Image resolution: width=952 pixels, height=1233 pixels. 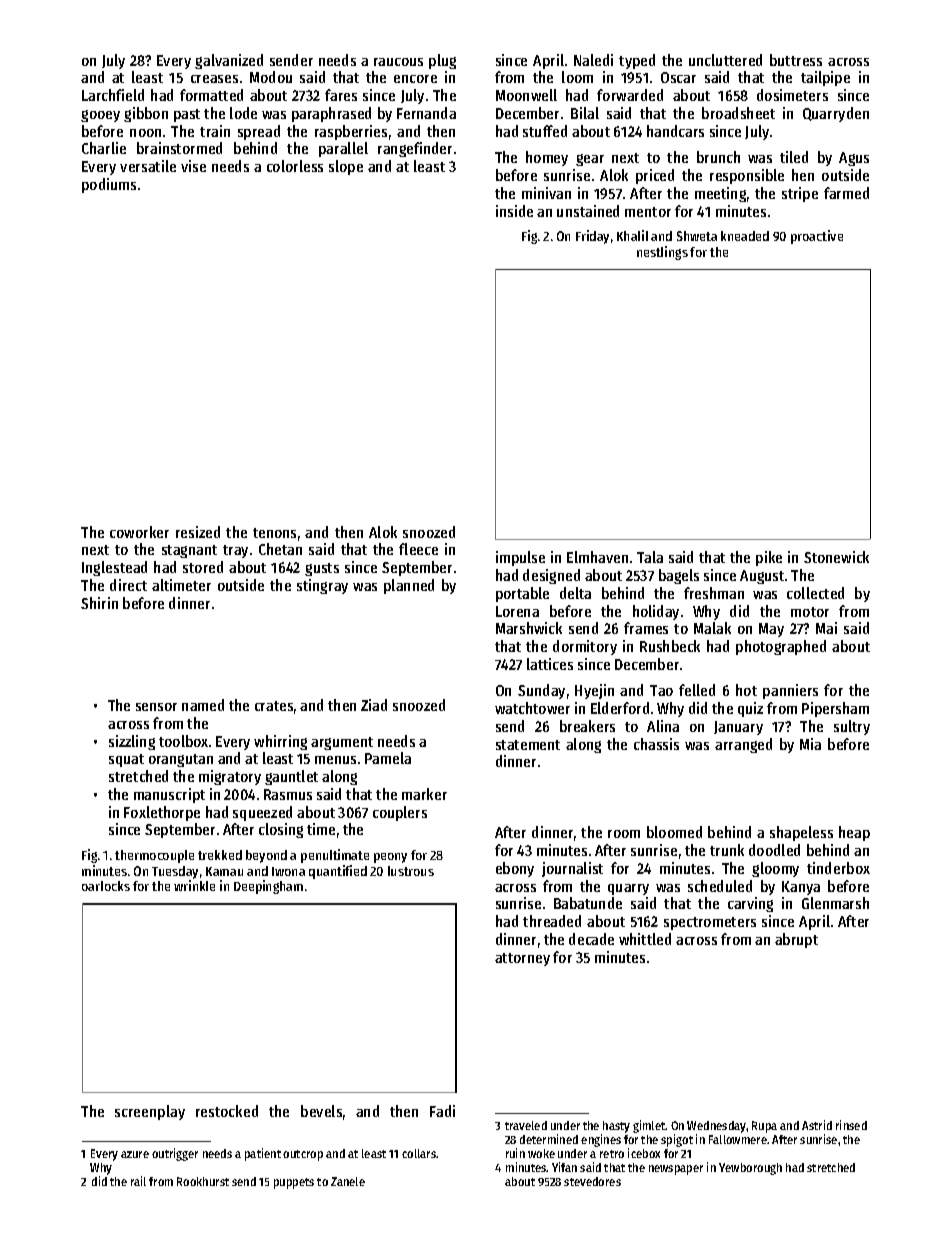 I want to click on brunch, so click(x=718, y=157).
